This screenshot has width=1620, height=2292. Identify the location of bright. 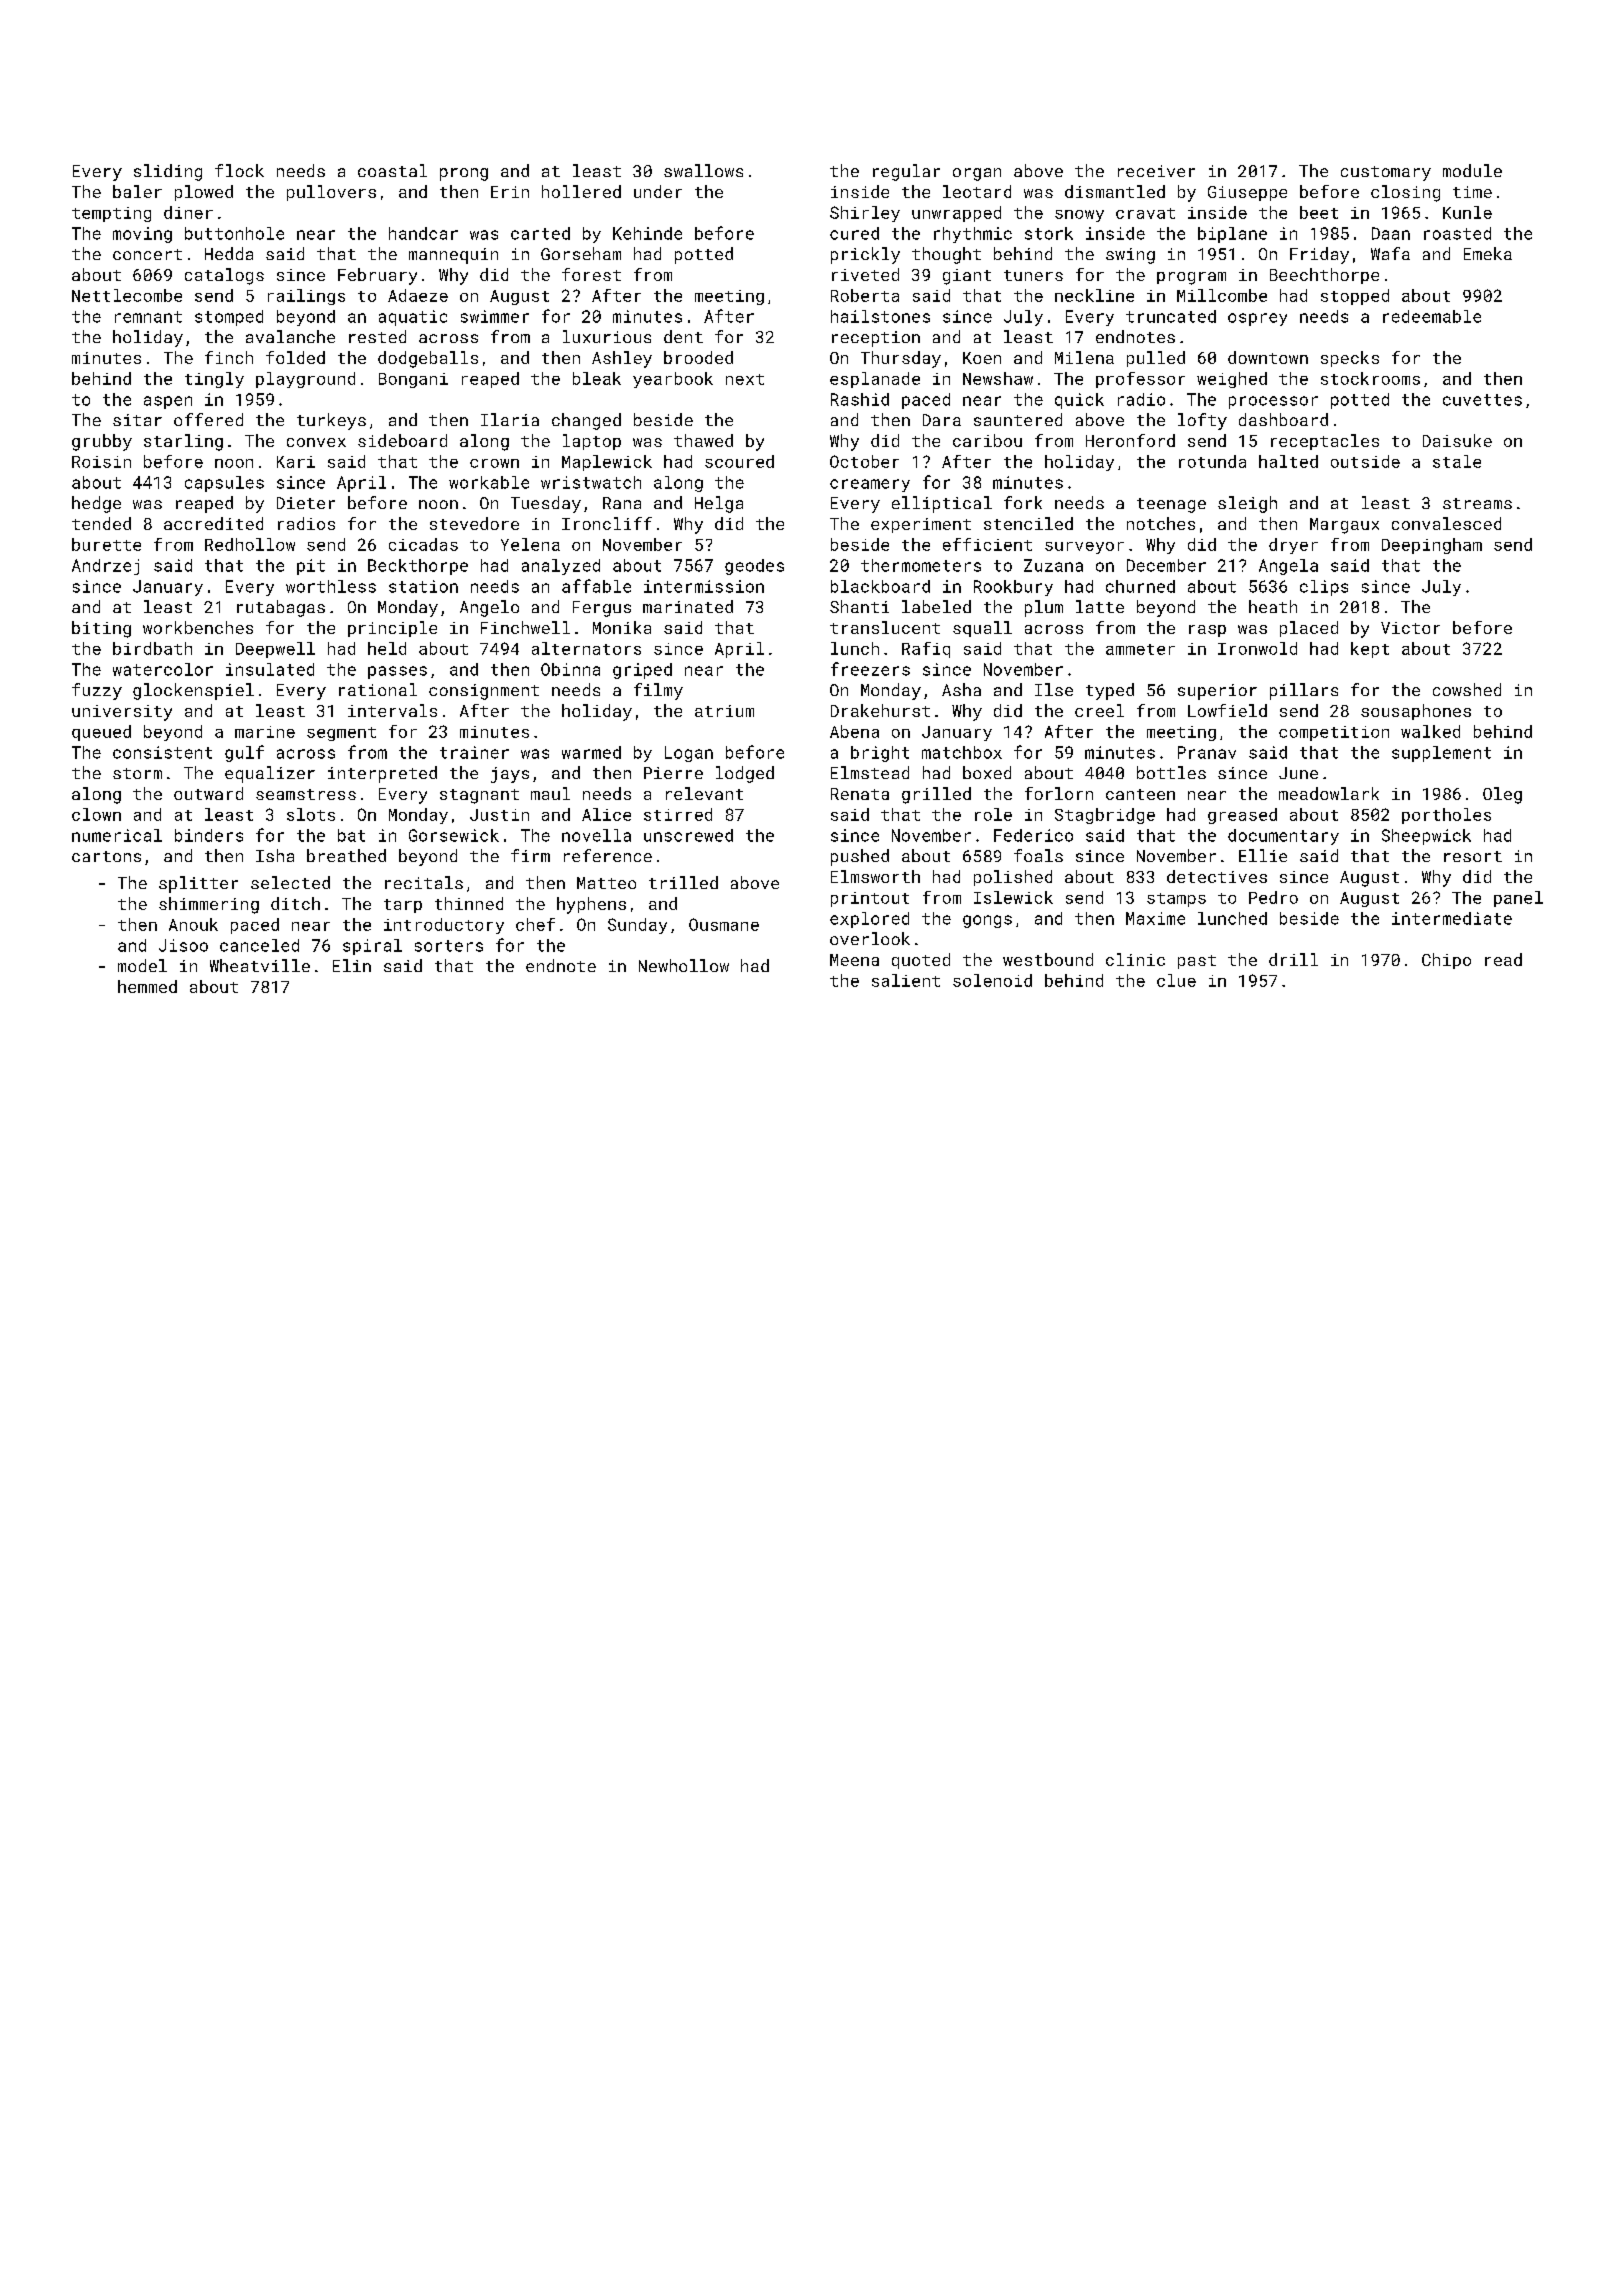
(880, 754).
